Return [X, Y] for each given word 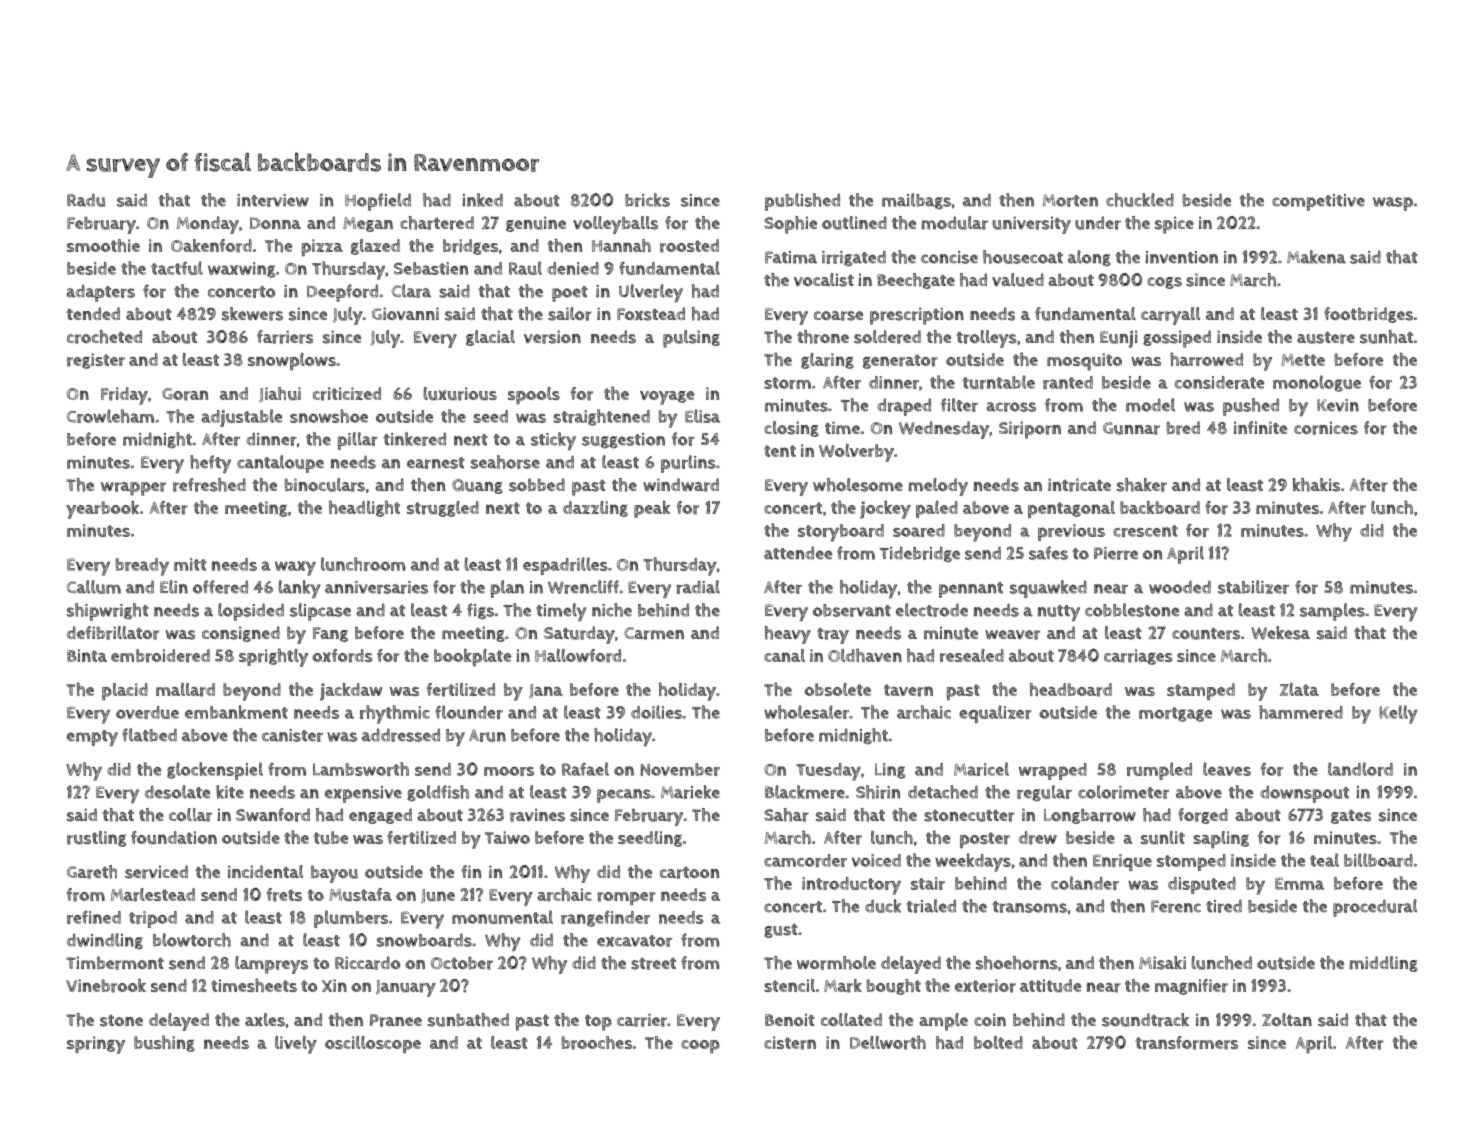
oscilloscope [373, 1045]
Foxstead [651, 314]
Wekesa [1280, 633]
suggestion [623, 440]
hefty [210, 464]
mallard [185, 690]
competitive [1318, 202]
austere [1326, 338]
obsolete [837, 689]
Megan [368, 224]
